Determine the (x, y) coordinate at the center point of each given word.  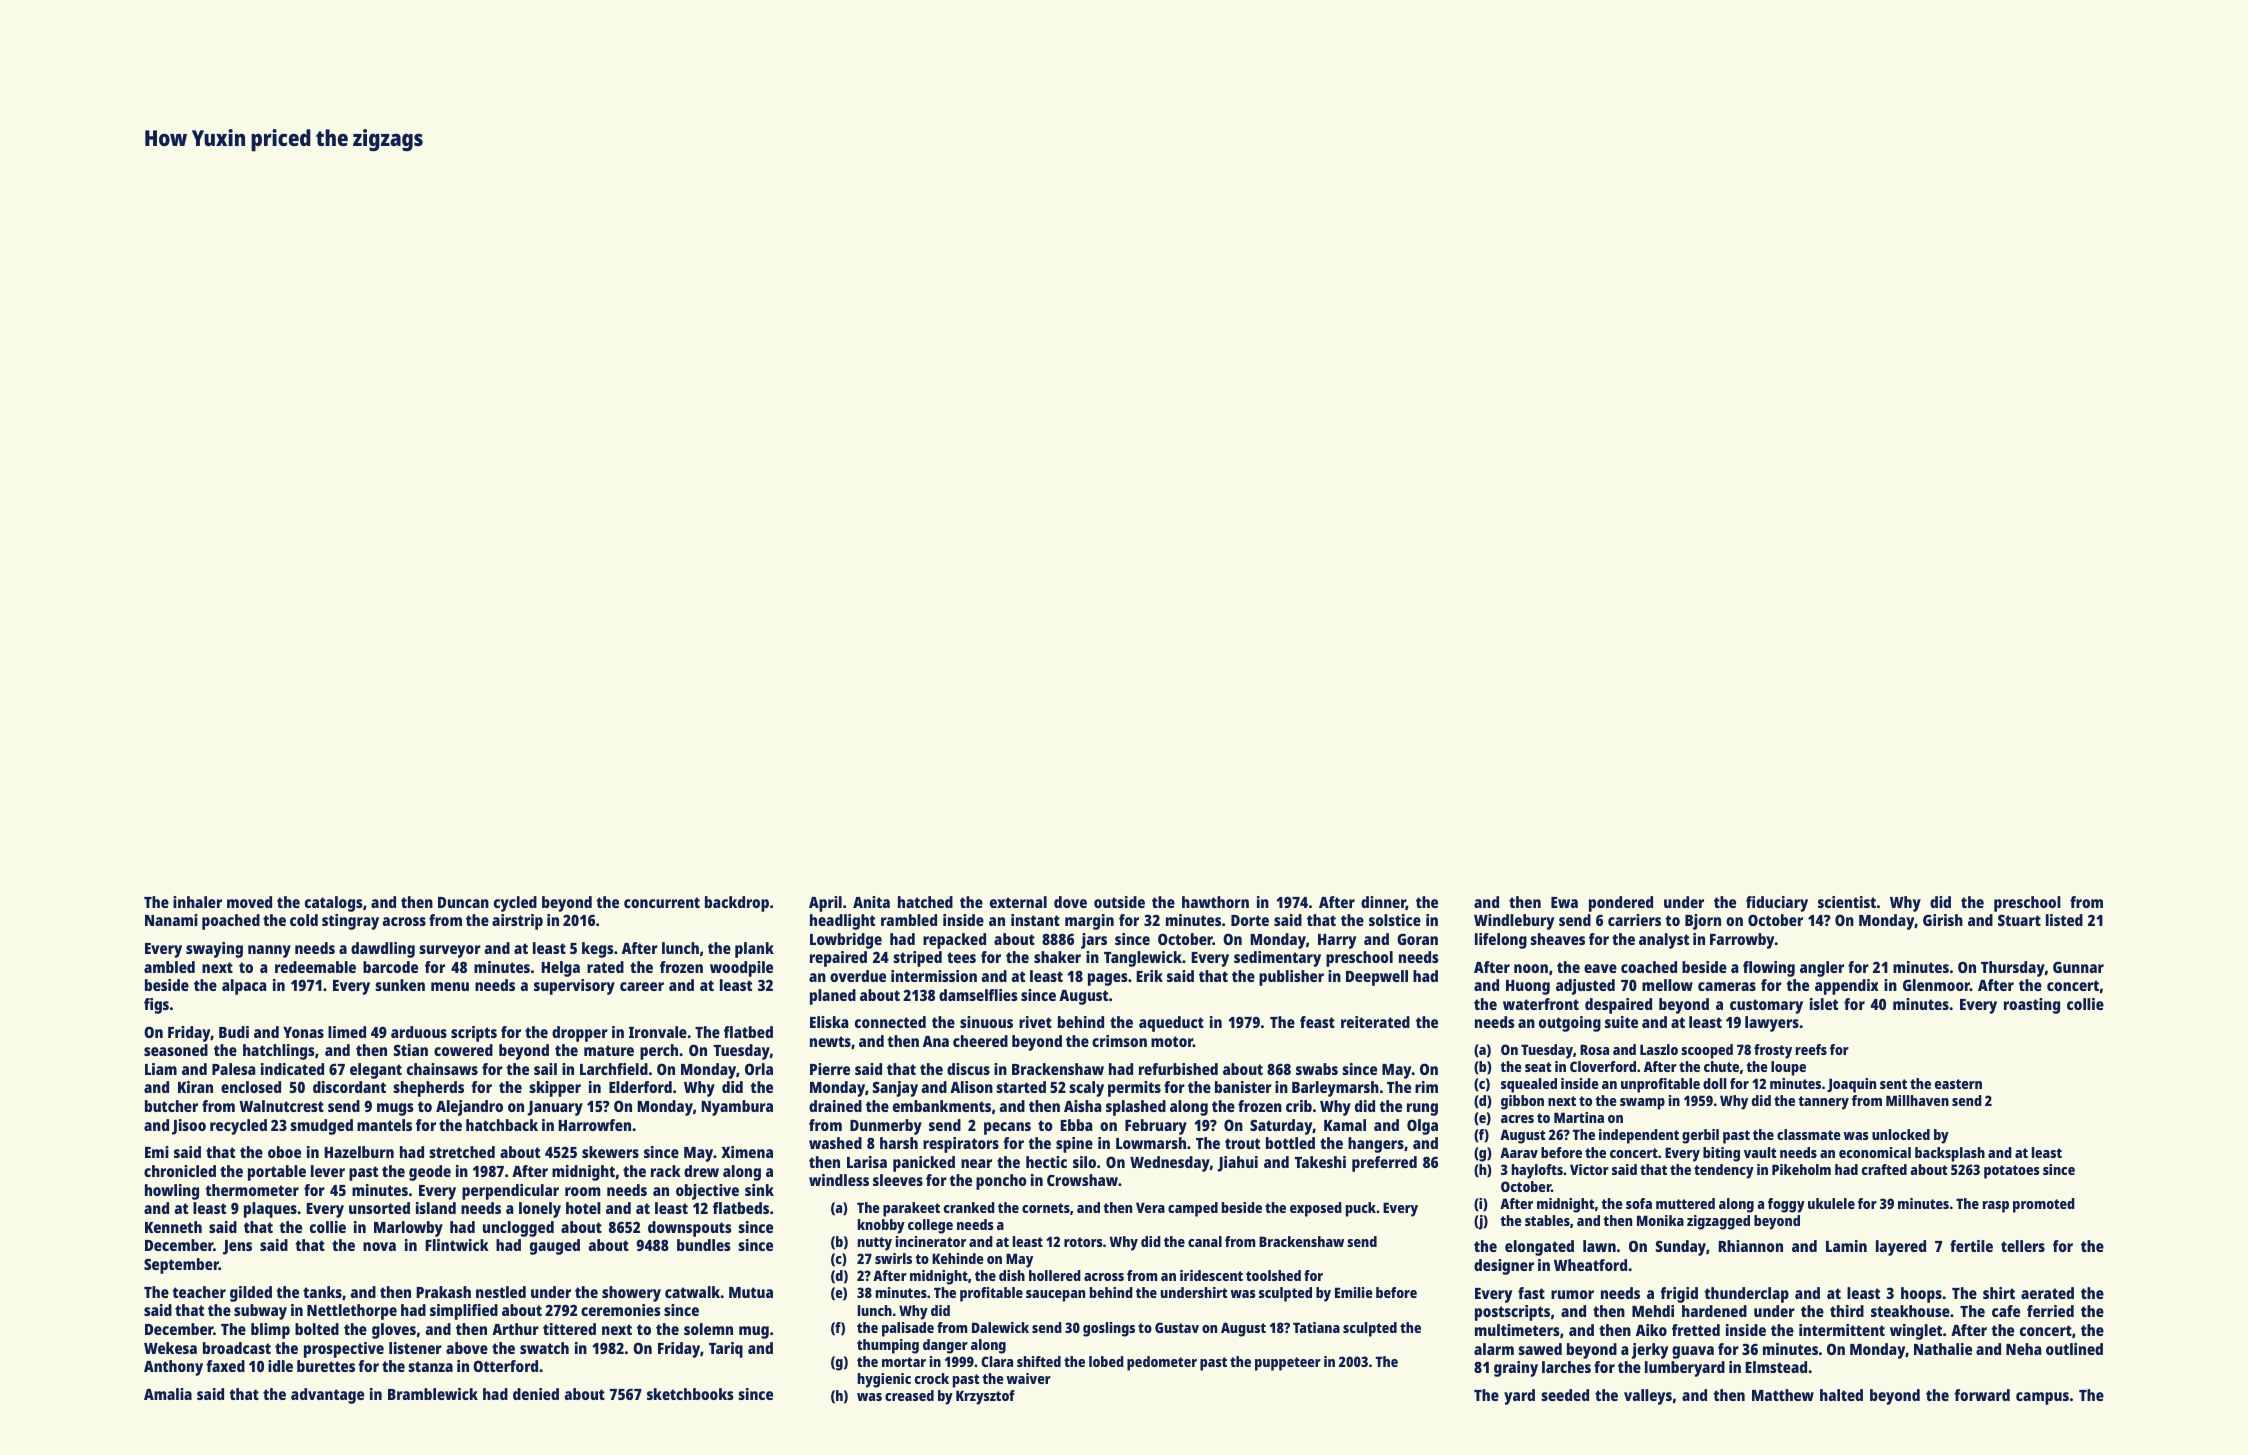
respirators (961, 1145)
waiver (1028, 1378)
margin (1089, 922)
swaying (214, 950)
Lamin (1846, 1246)
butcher (171, 1106)
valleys (1648, 1397)
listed (2064, 920)
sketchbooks (690, 1394)
